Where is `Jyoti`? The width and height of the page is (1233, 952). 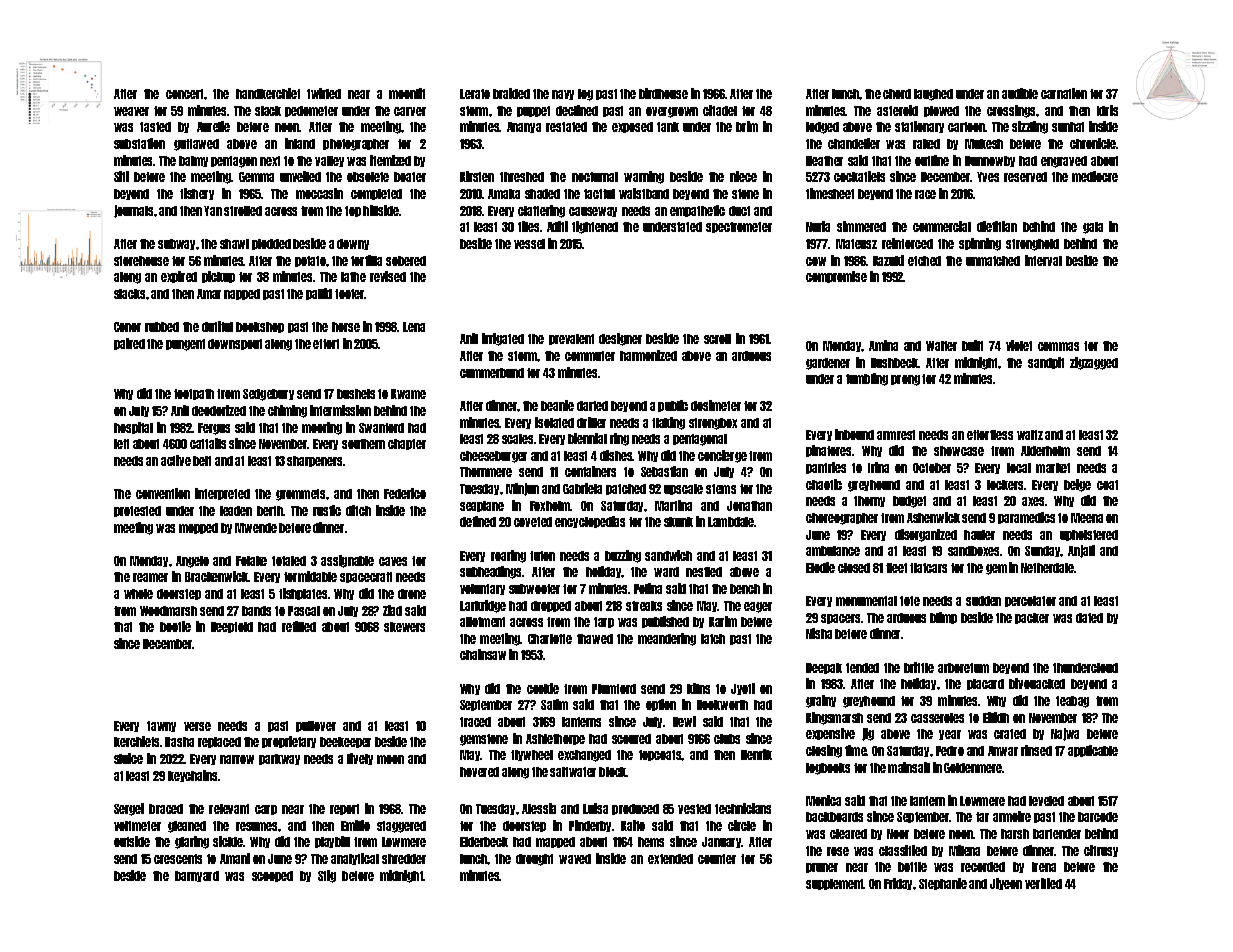
Jyoti is located at coordinates (743, 689).
